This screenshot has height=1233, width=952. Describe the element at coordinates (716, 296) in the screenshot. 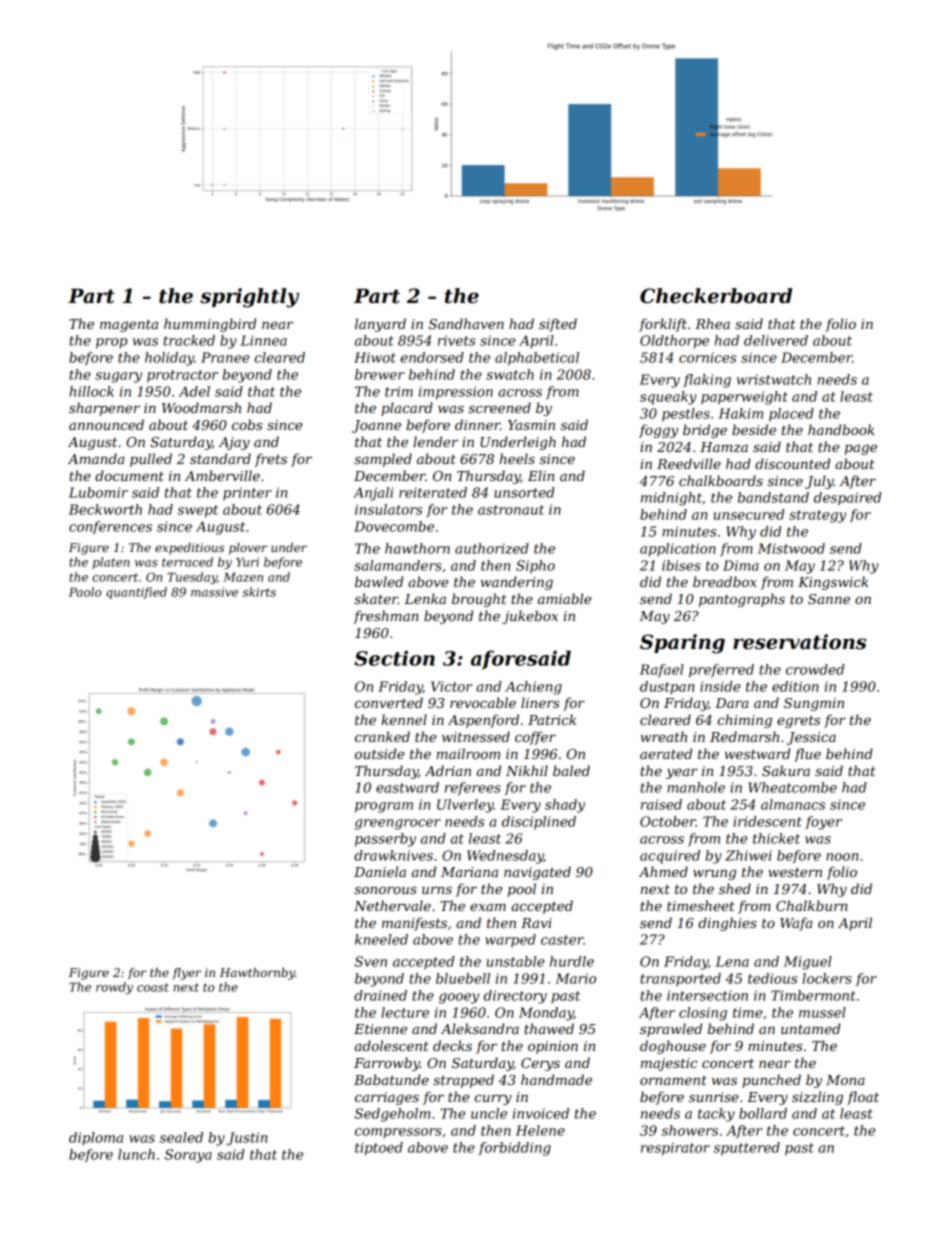

I see `Checkerboard` at that location.
